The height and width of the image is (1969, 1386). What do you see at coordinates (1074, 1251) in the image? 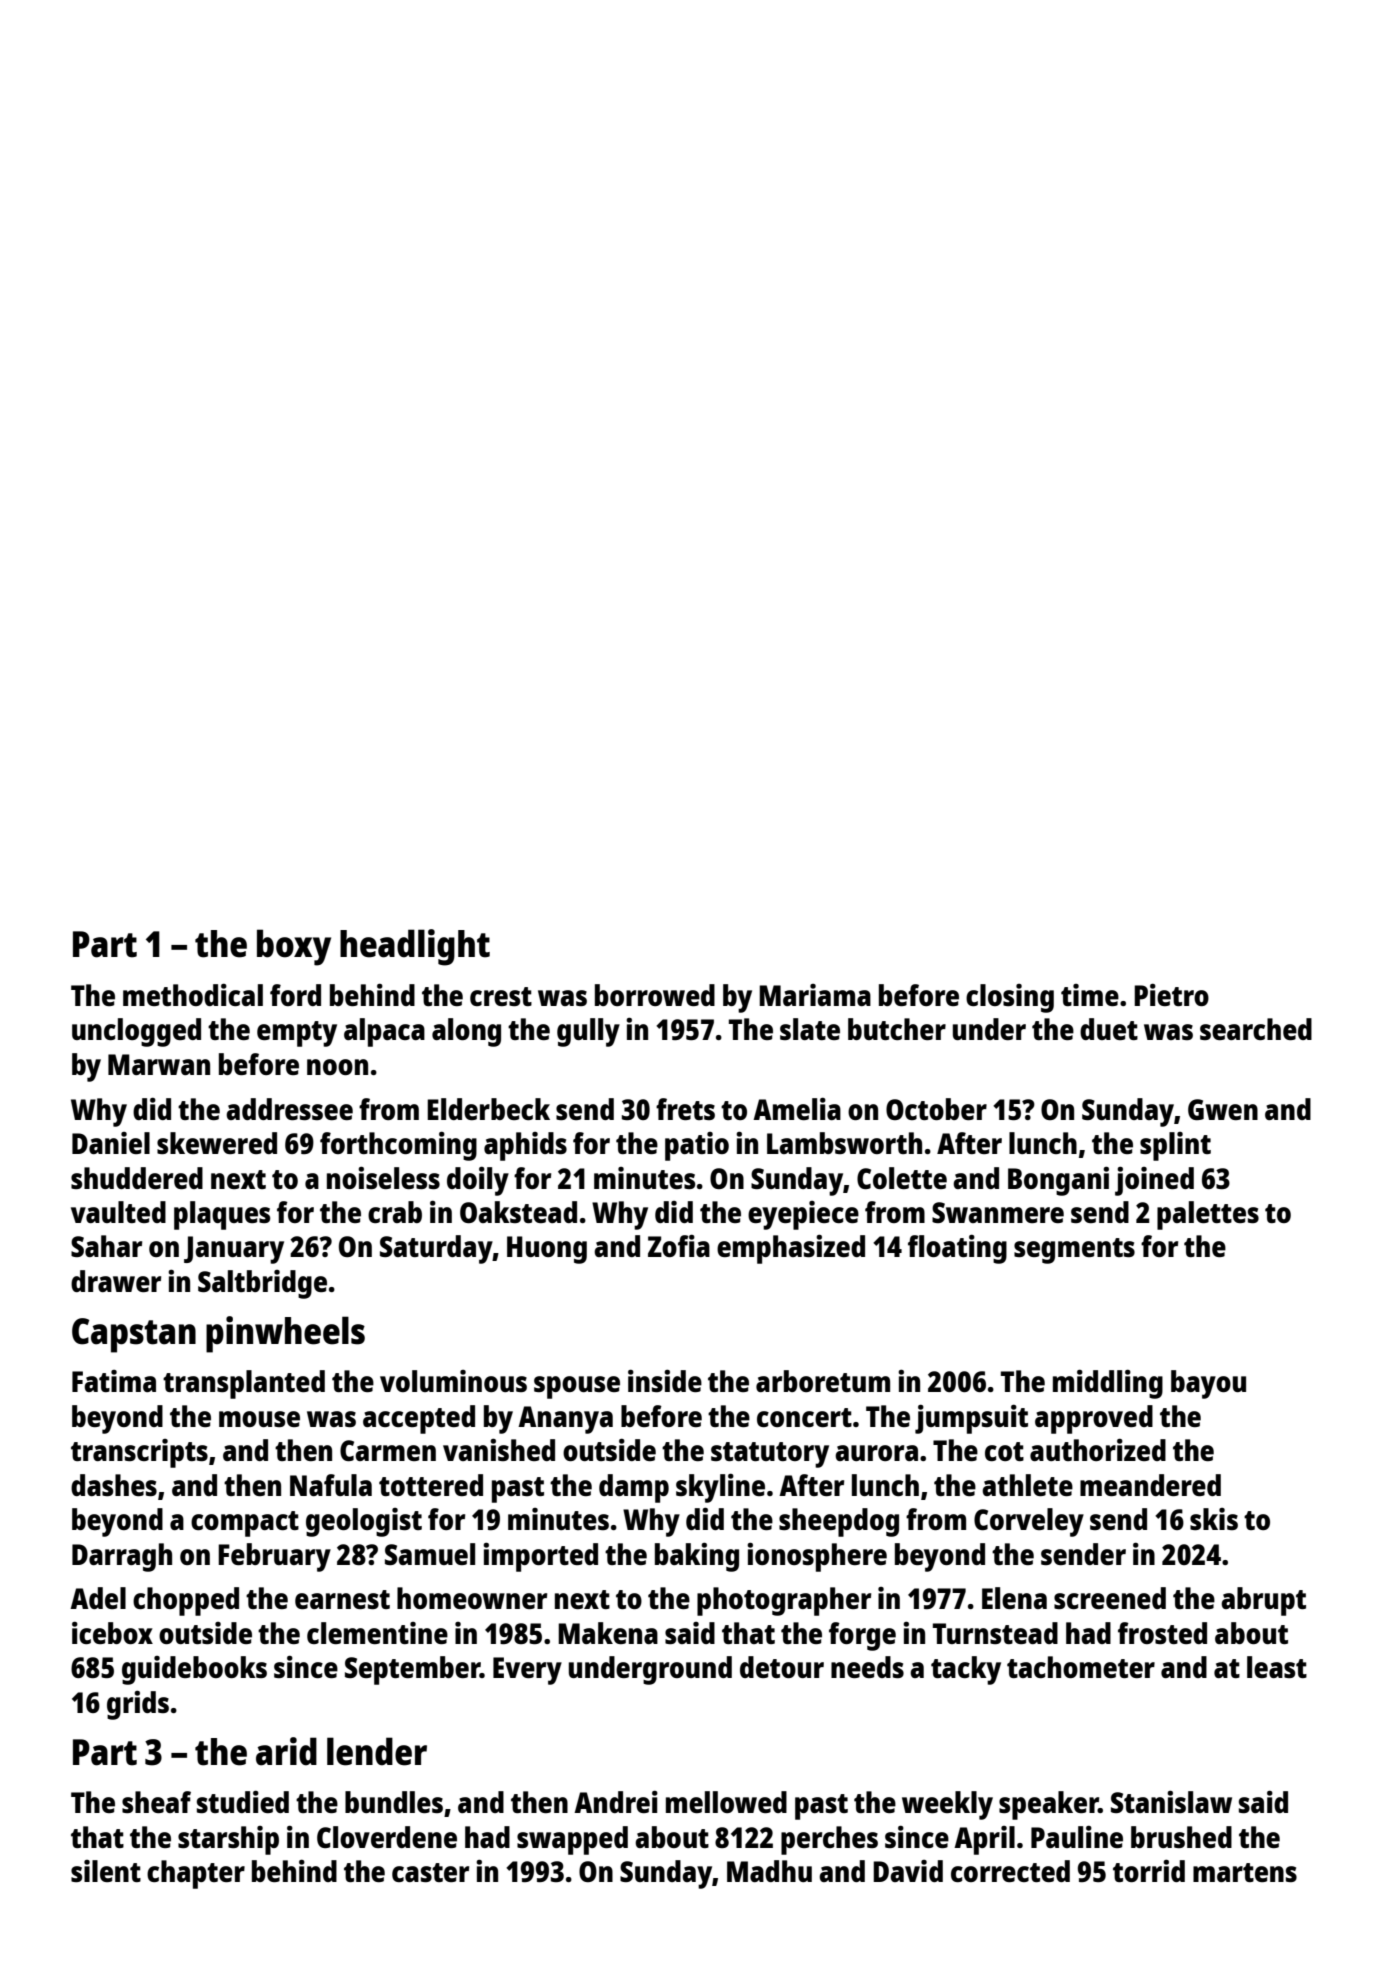
I see `segments` at bounding box center [1074, 1251].
